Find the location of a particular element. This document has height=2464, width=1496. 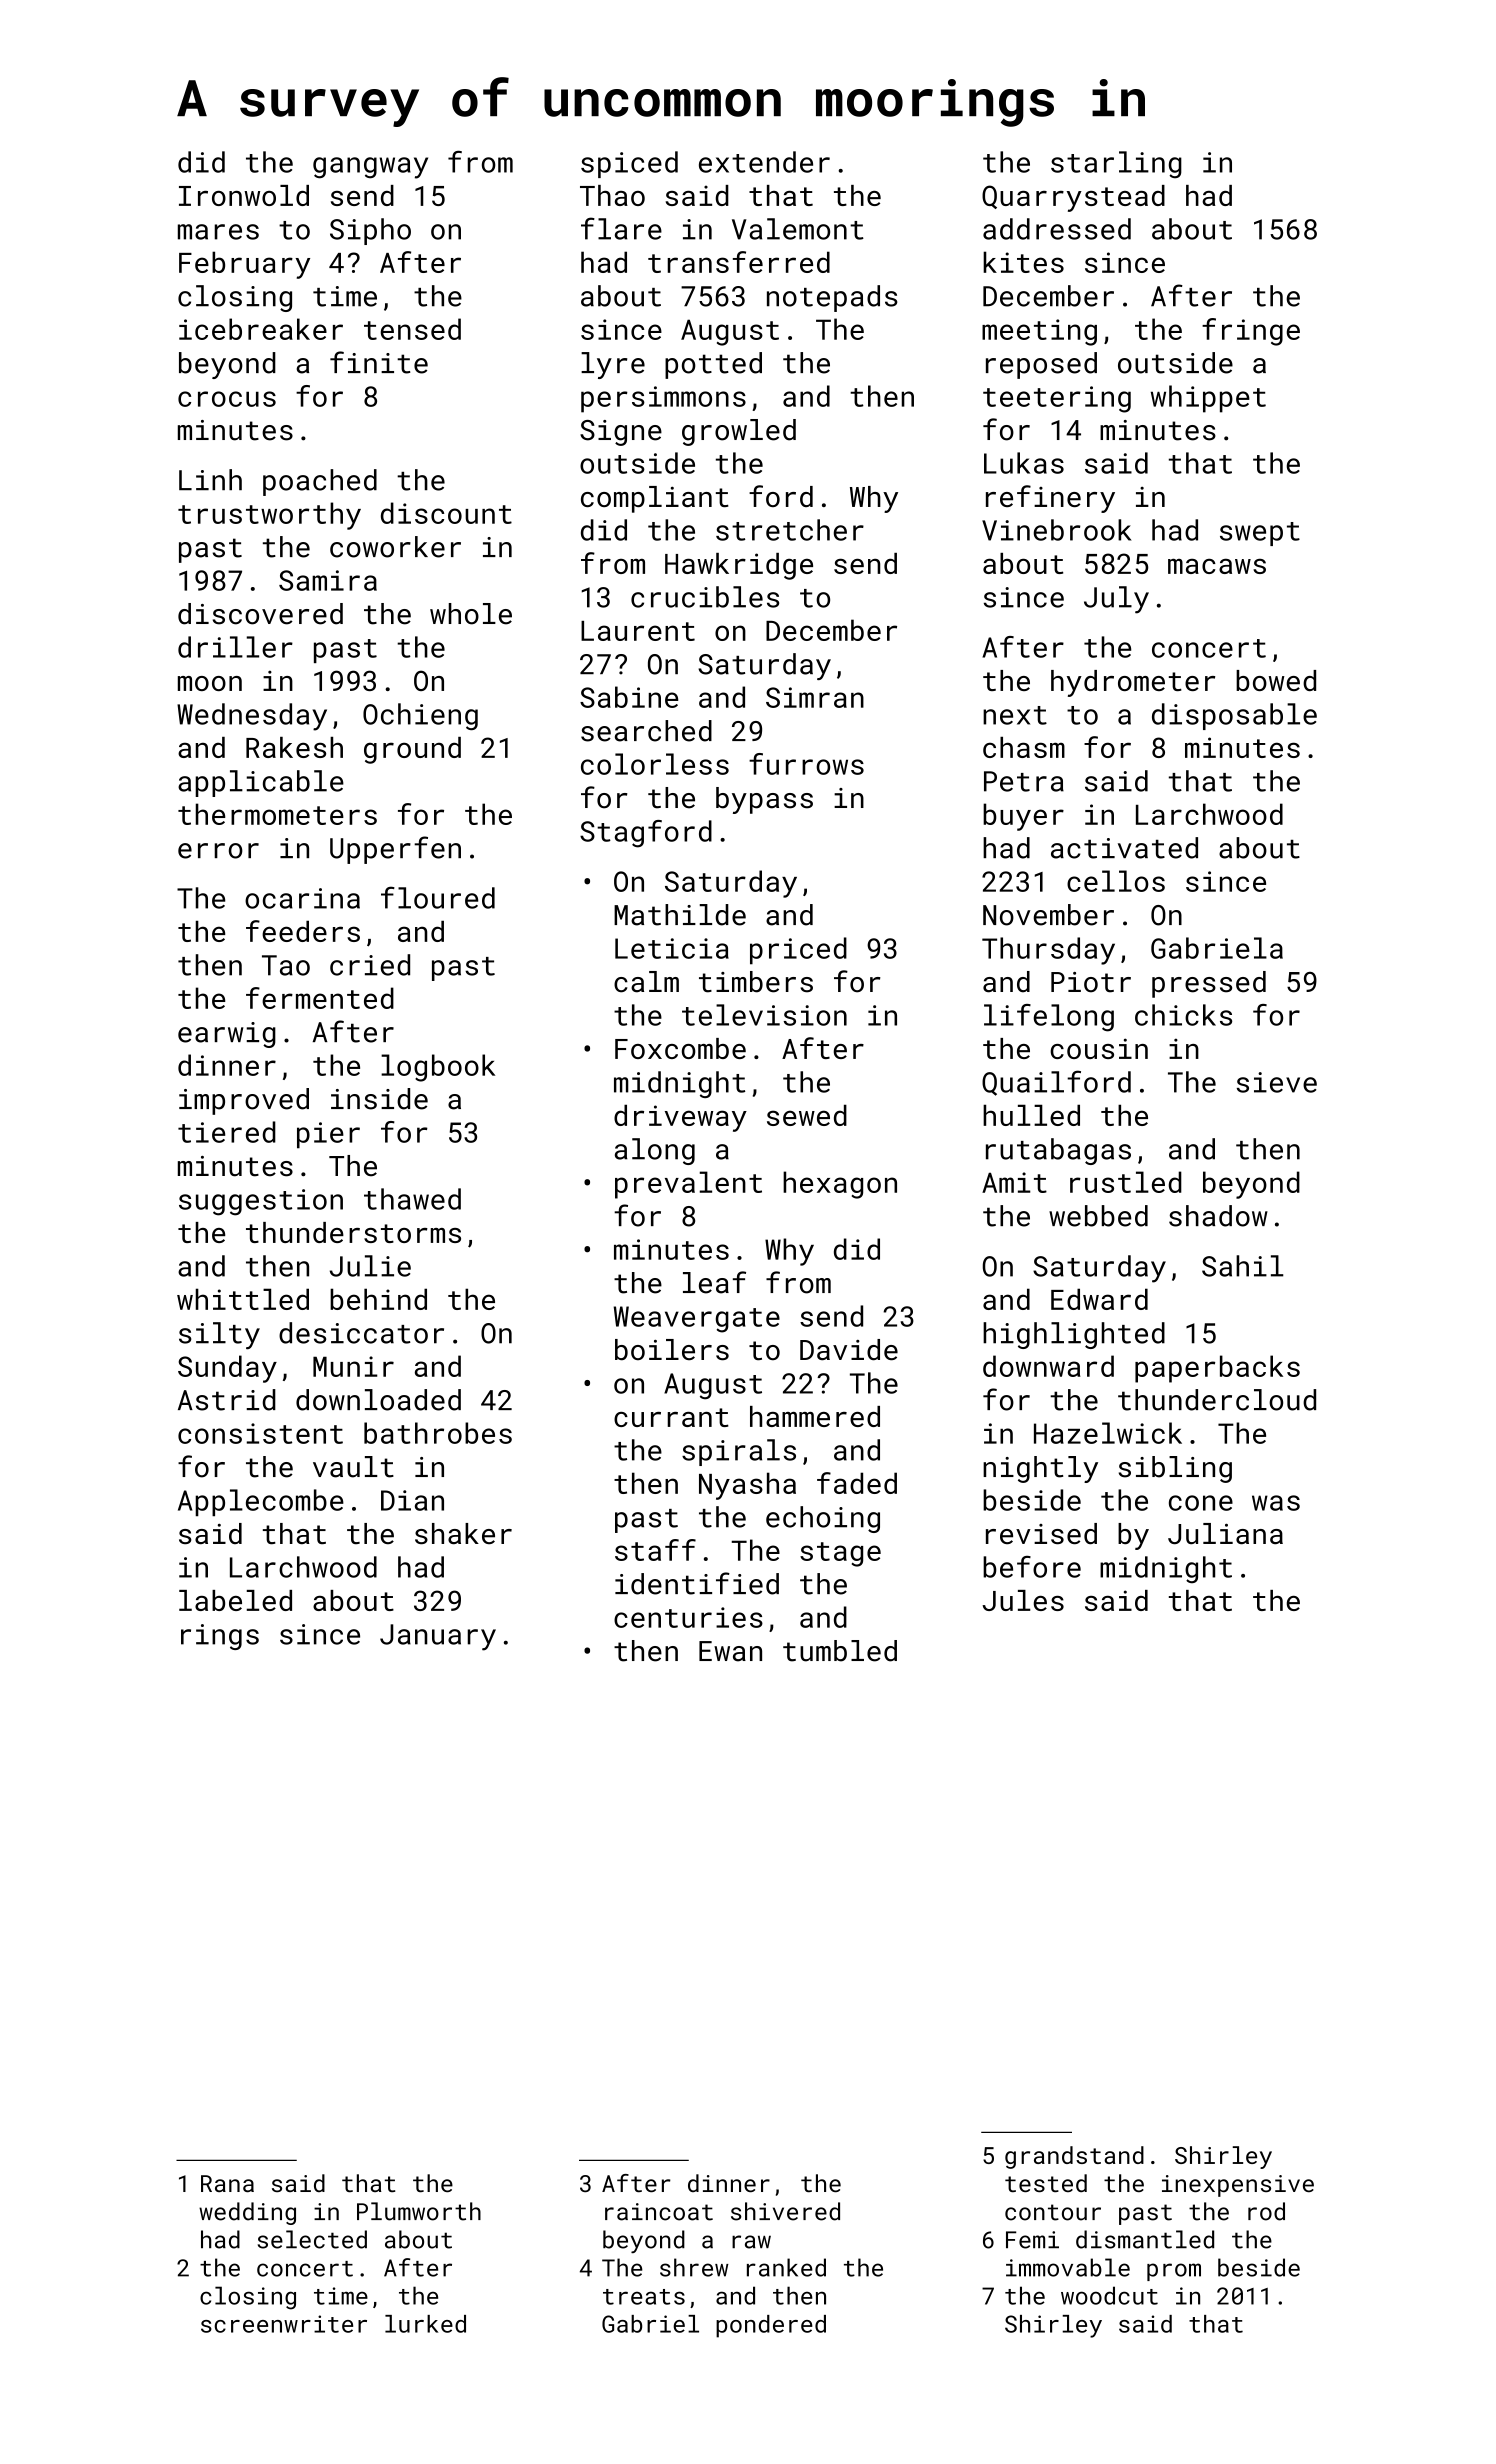

priced is located at coordinates (798, 951).
